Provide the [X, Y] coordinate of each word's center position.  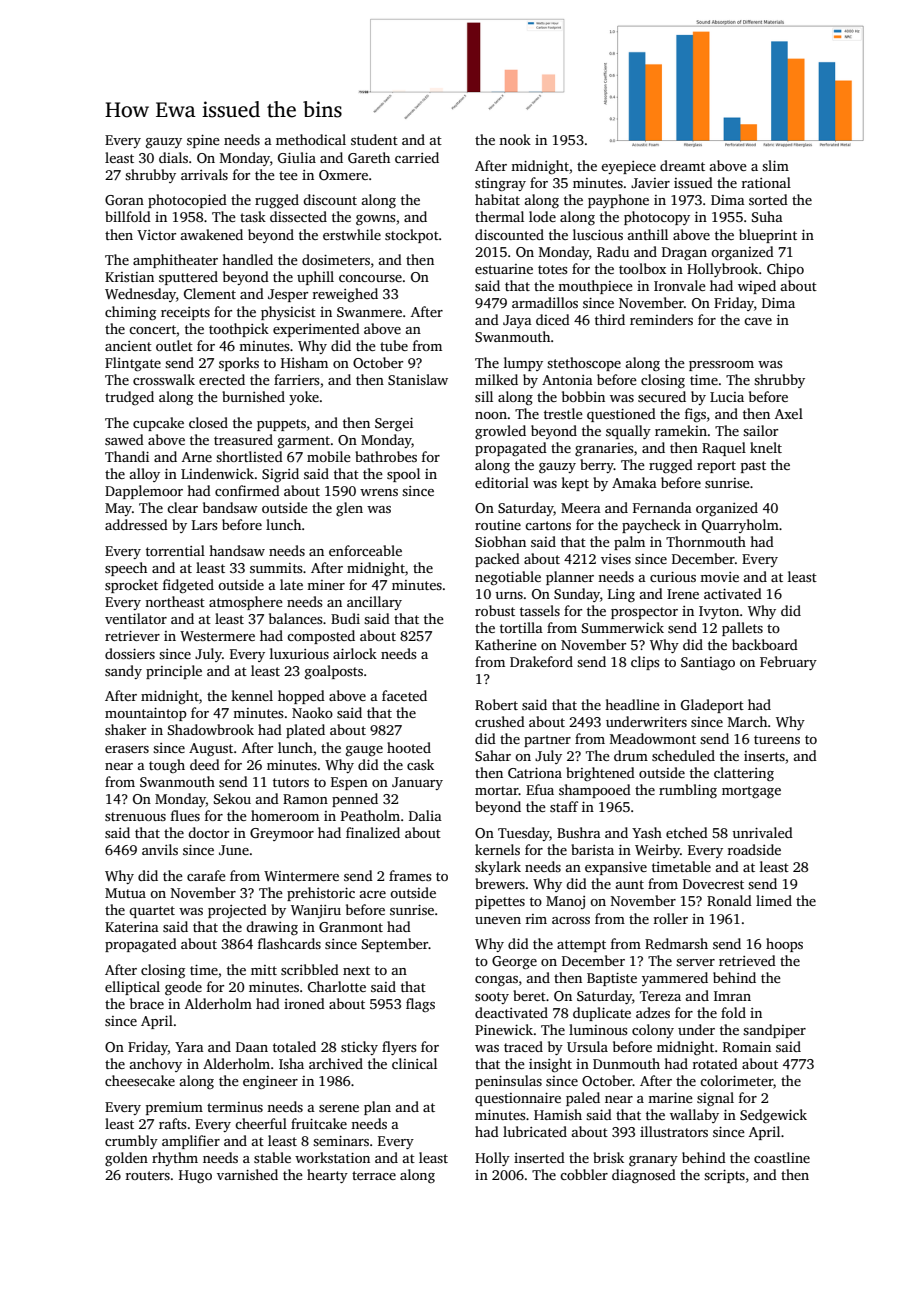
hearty [327, 1176]
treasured [243, 439]
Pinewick [504, 1029]
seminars [341, 1141]
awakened [212, 234]
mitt [264, 970]
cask [420, 764]
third [610, 319]
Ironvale [680, 285]
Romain [747, 1047]
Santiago [708, 664]
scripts [724, 1176]
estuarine [504, 269]
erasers [127, 749]
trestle [563, 413]
